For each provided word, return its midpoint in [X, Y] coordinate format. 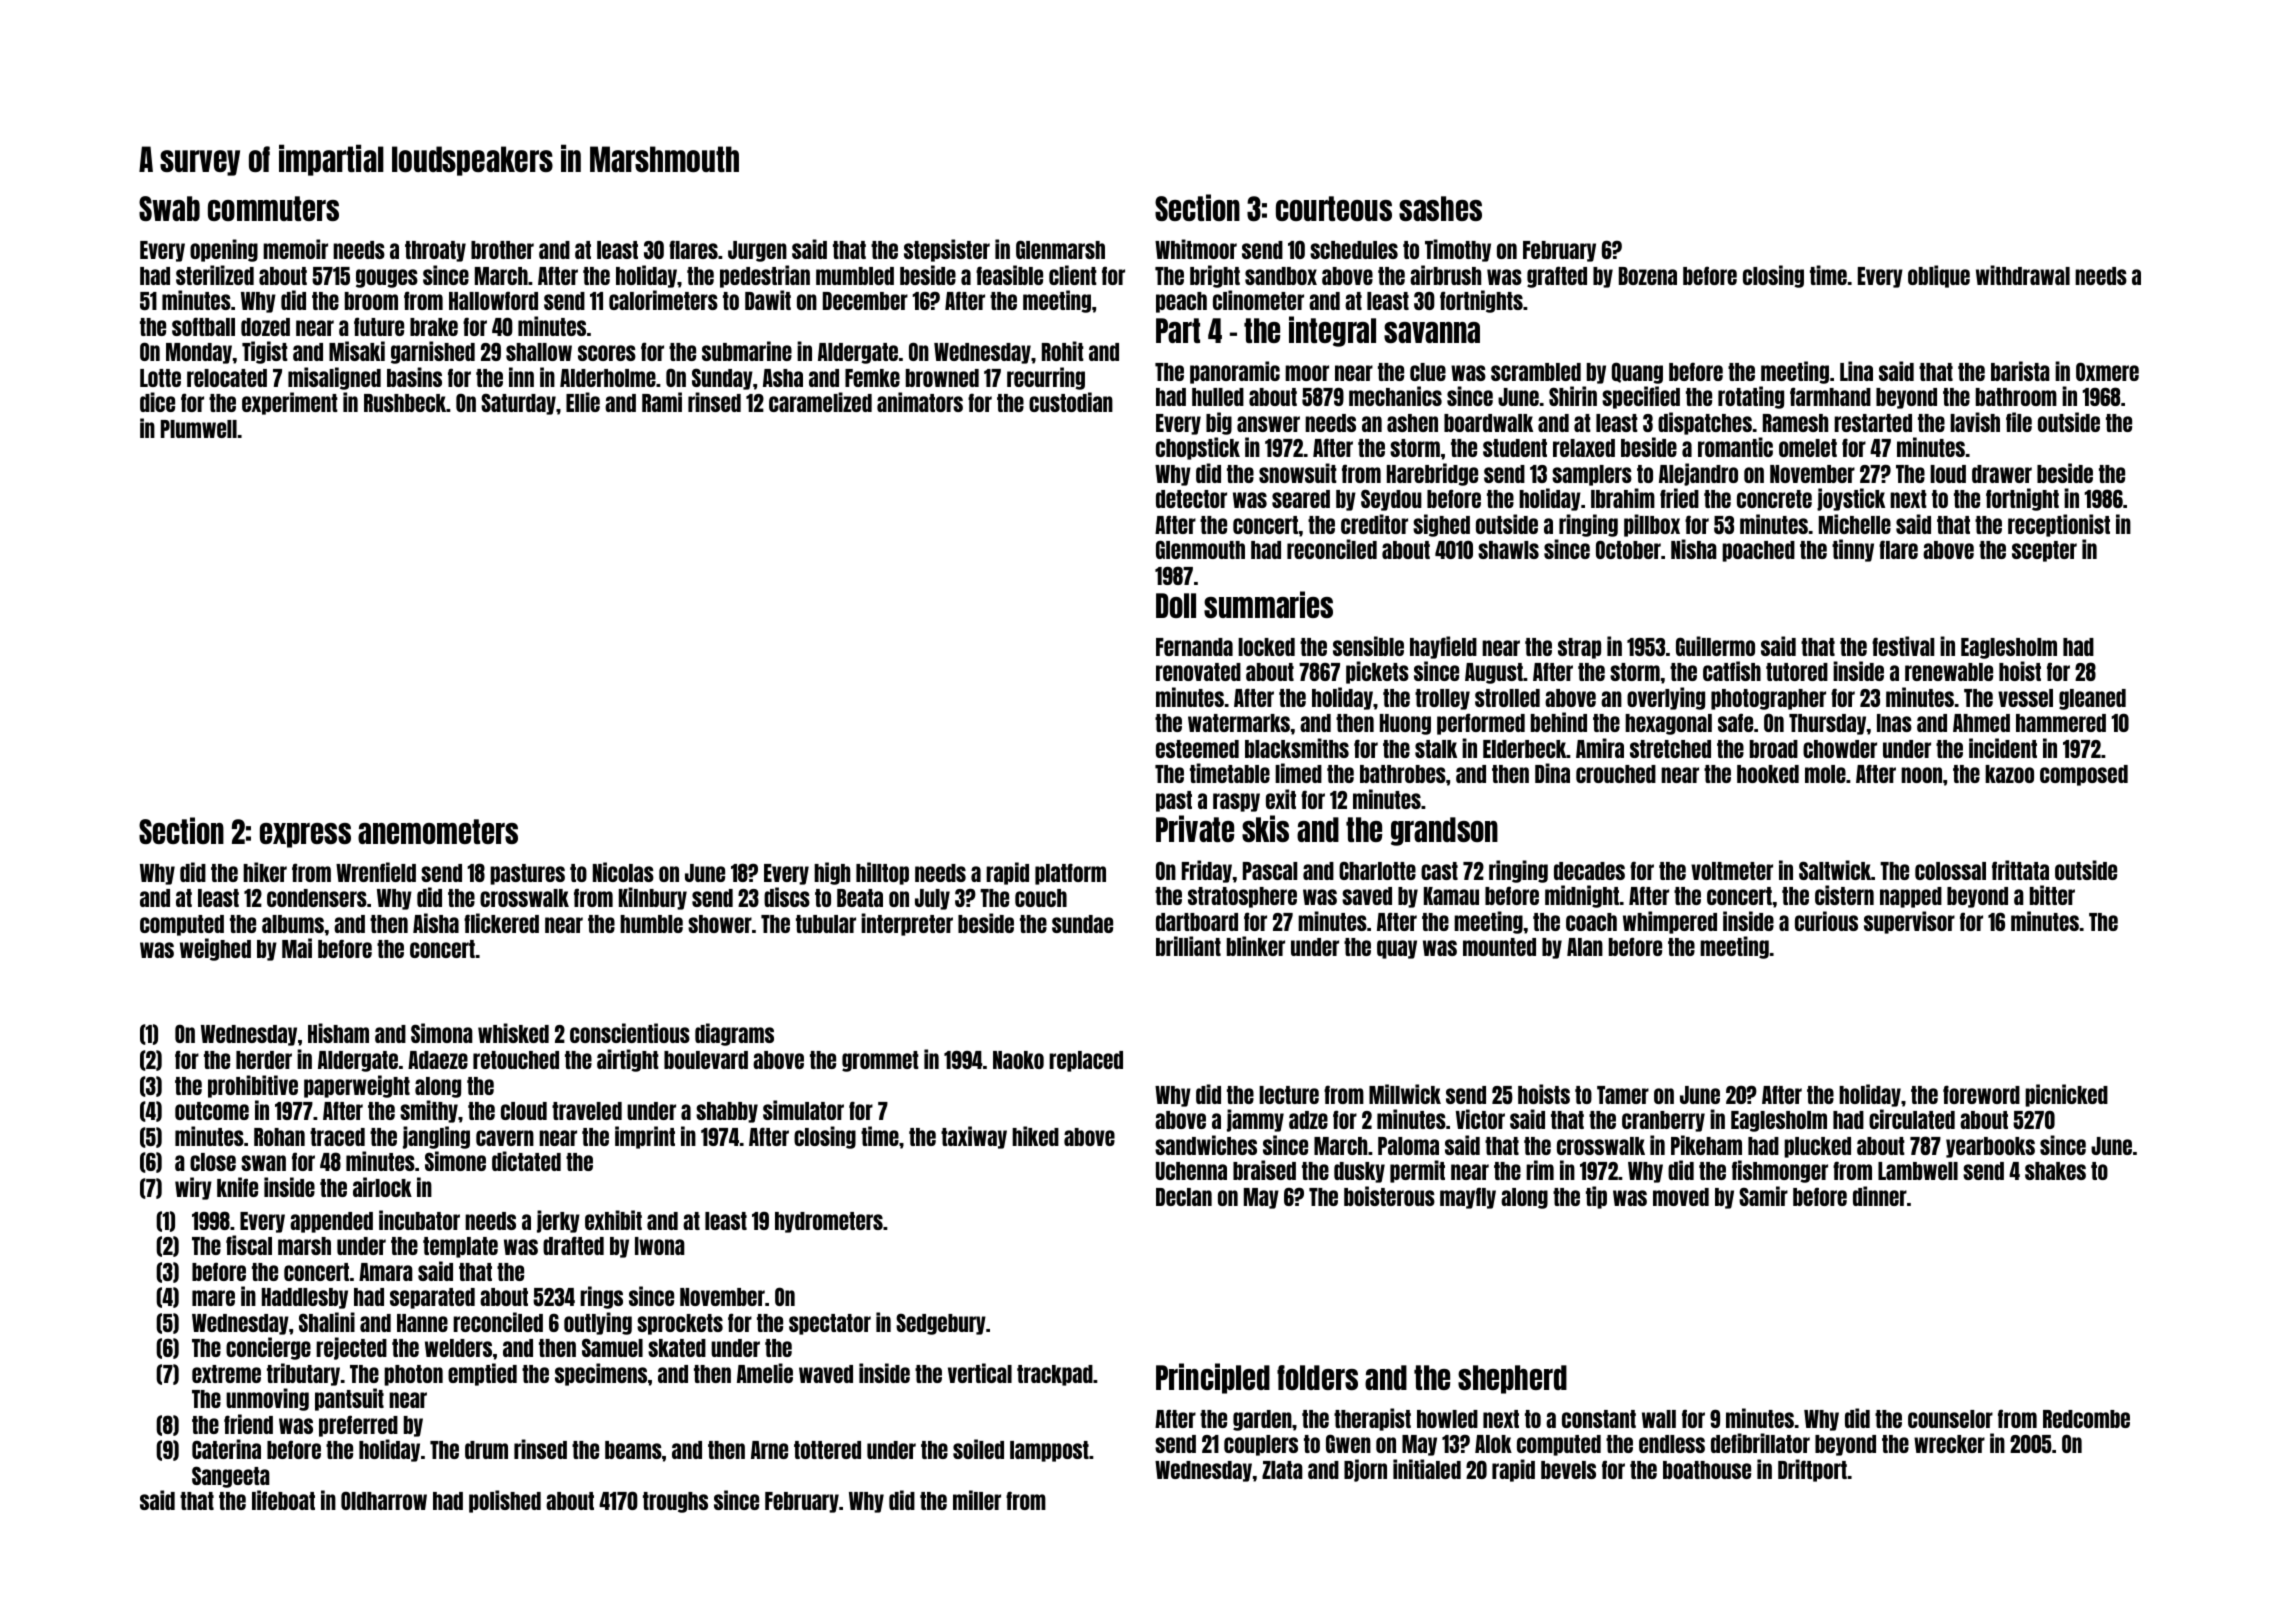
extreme [226, 1374]
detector [1191, 499]
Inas [1894, 723]
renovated [1198, 672]
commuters [273, 208]
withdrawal [2023, 275]
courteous [1334, 208]
